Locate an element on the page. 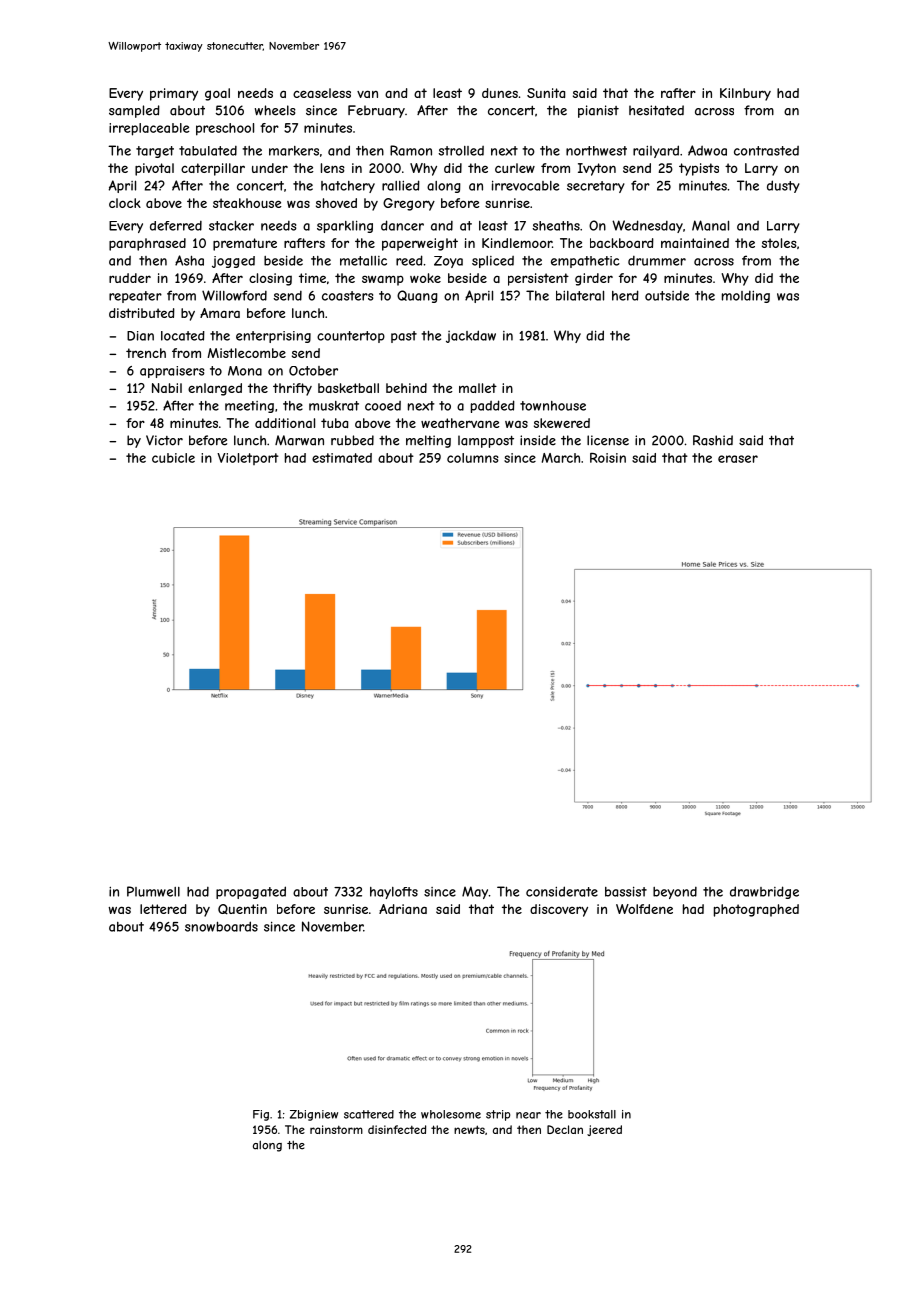 This document has height=1316, width=908. goal is located at coordinates (217, 94).
